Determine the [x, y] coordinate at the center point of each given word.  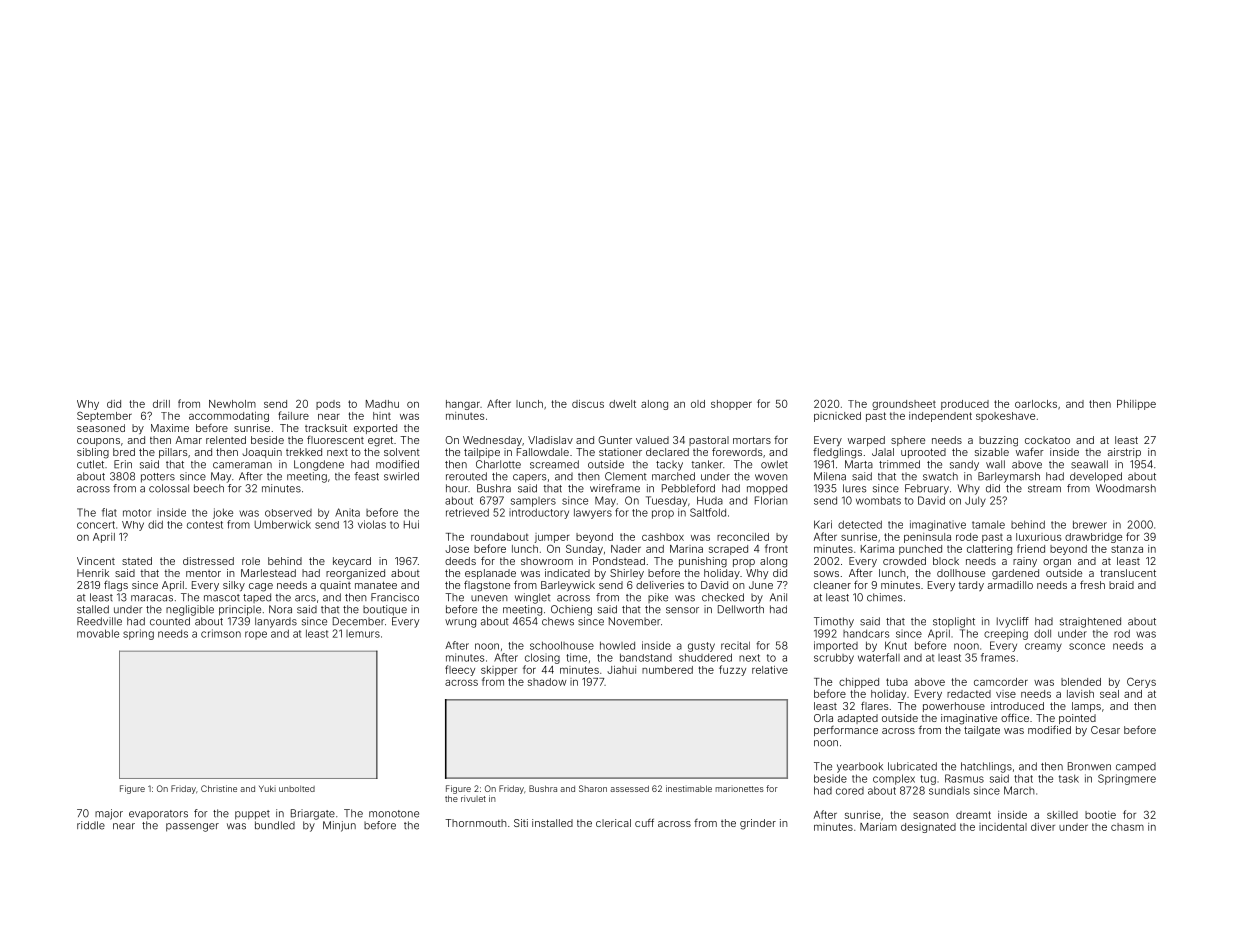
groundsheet [904, 405]
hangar [463, 405]
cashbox [663, 537]
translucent [1128, 573]
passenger [192, 827]
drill [161, 404]
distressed [208, 561]
